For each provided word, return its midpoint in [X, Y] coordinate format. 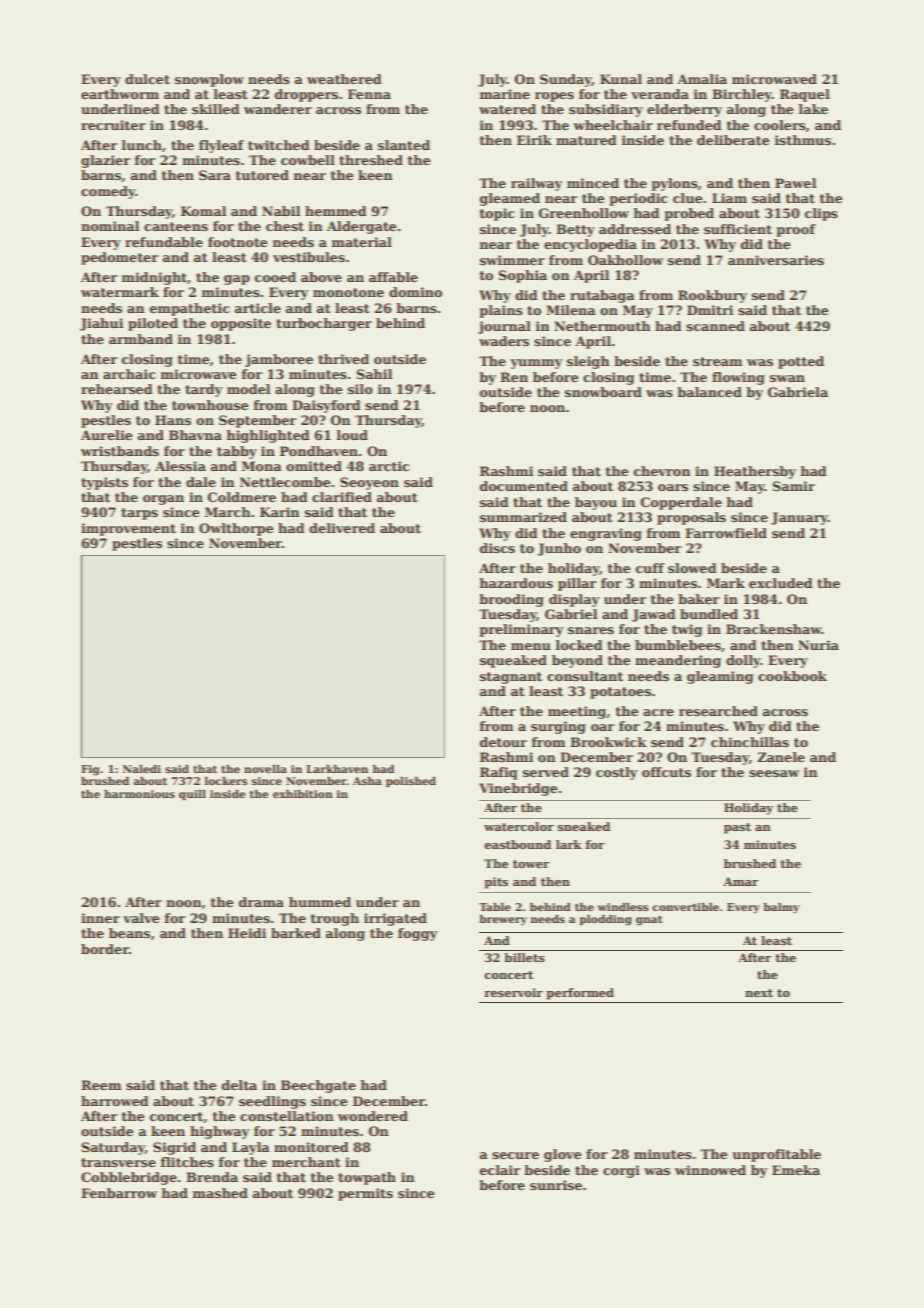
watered [507, 109]
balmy [781, 908]
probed [689, 214]
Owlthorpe [236, 529]
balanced [709, 392]
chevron [662, 471]
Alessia [180, 466]
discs [497, 548]
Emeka [796, 1170]
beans [129, 933]
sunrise [556, 1185]
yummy [536, 364]
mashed [220, 1193]
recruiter [113, 125]
